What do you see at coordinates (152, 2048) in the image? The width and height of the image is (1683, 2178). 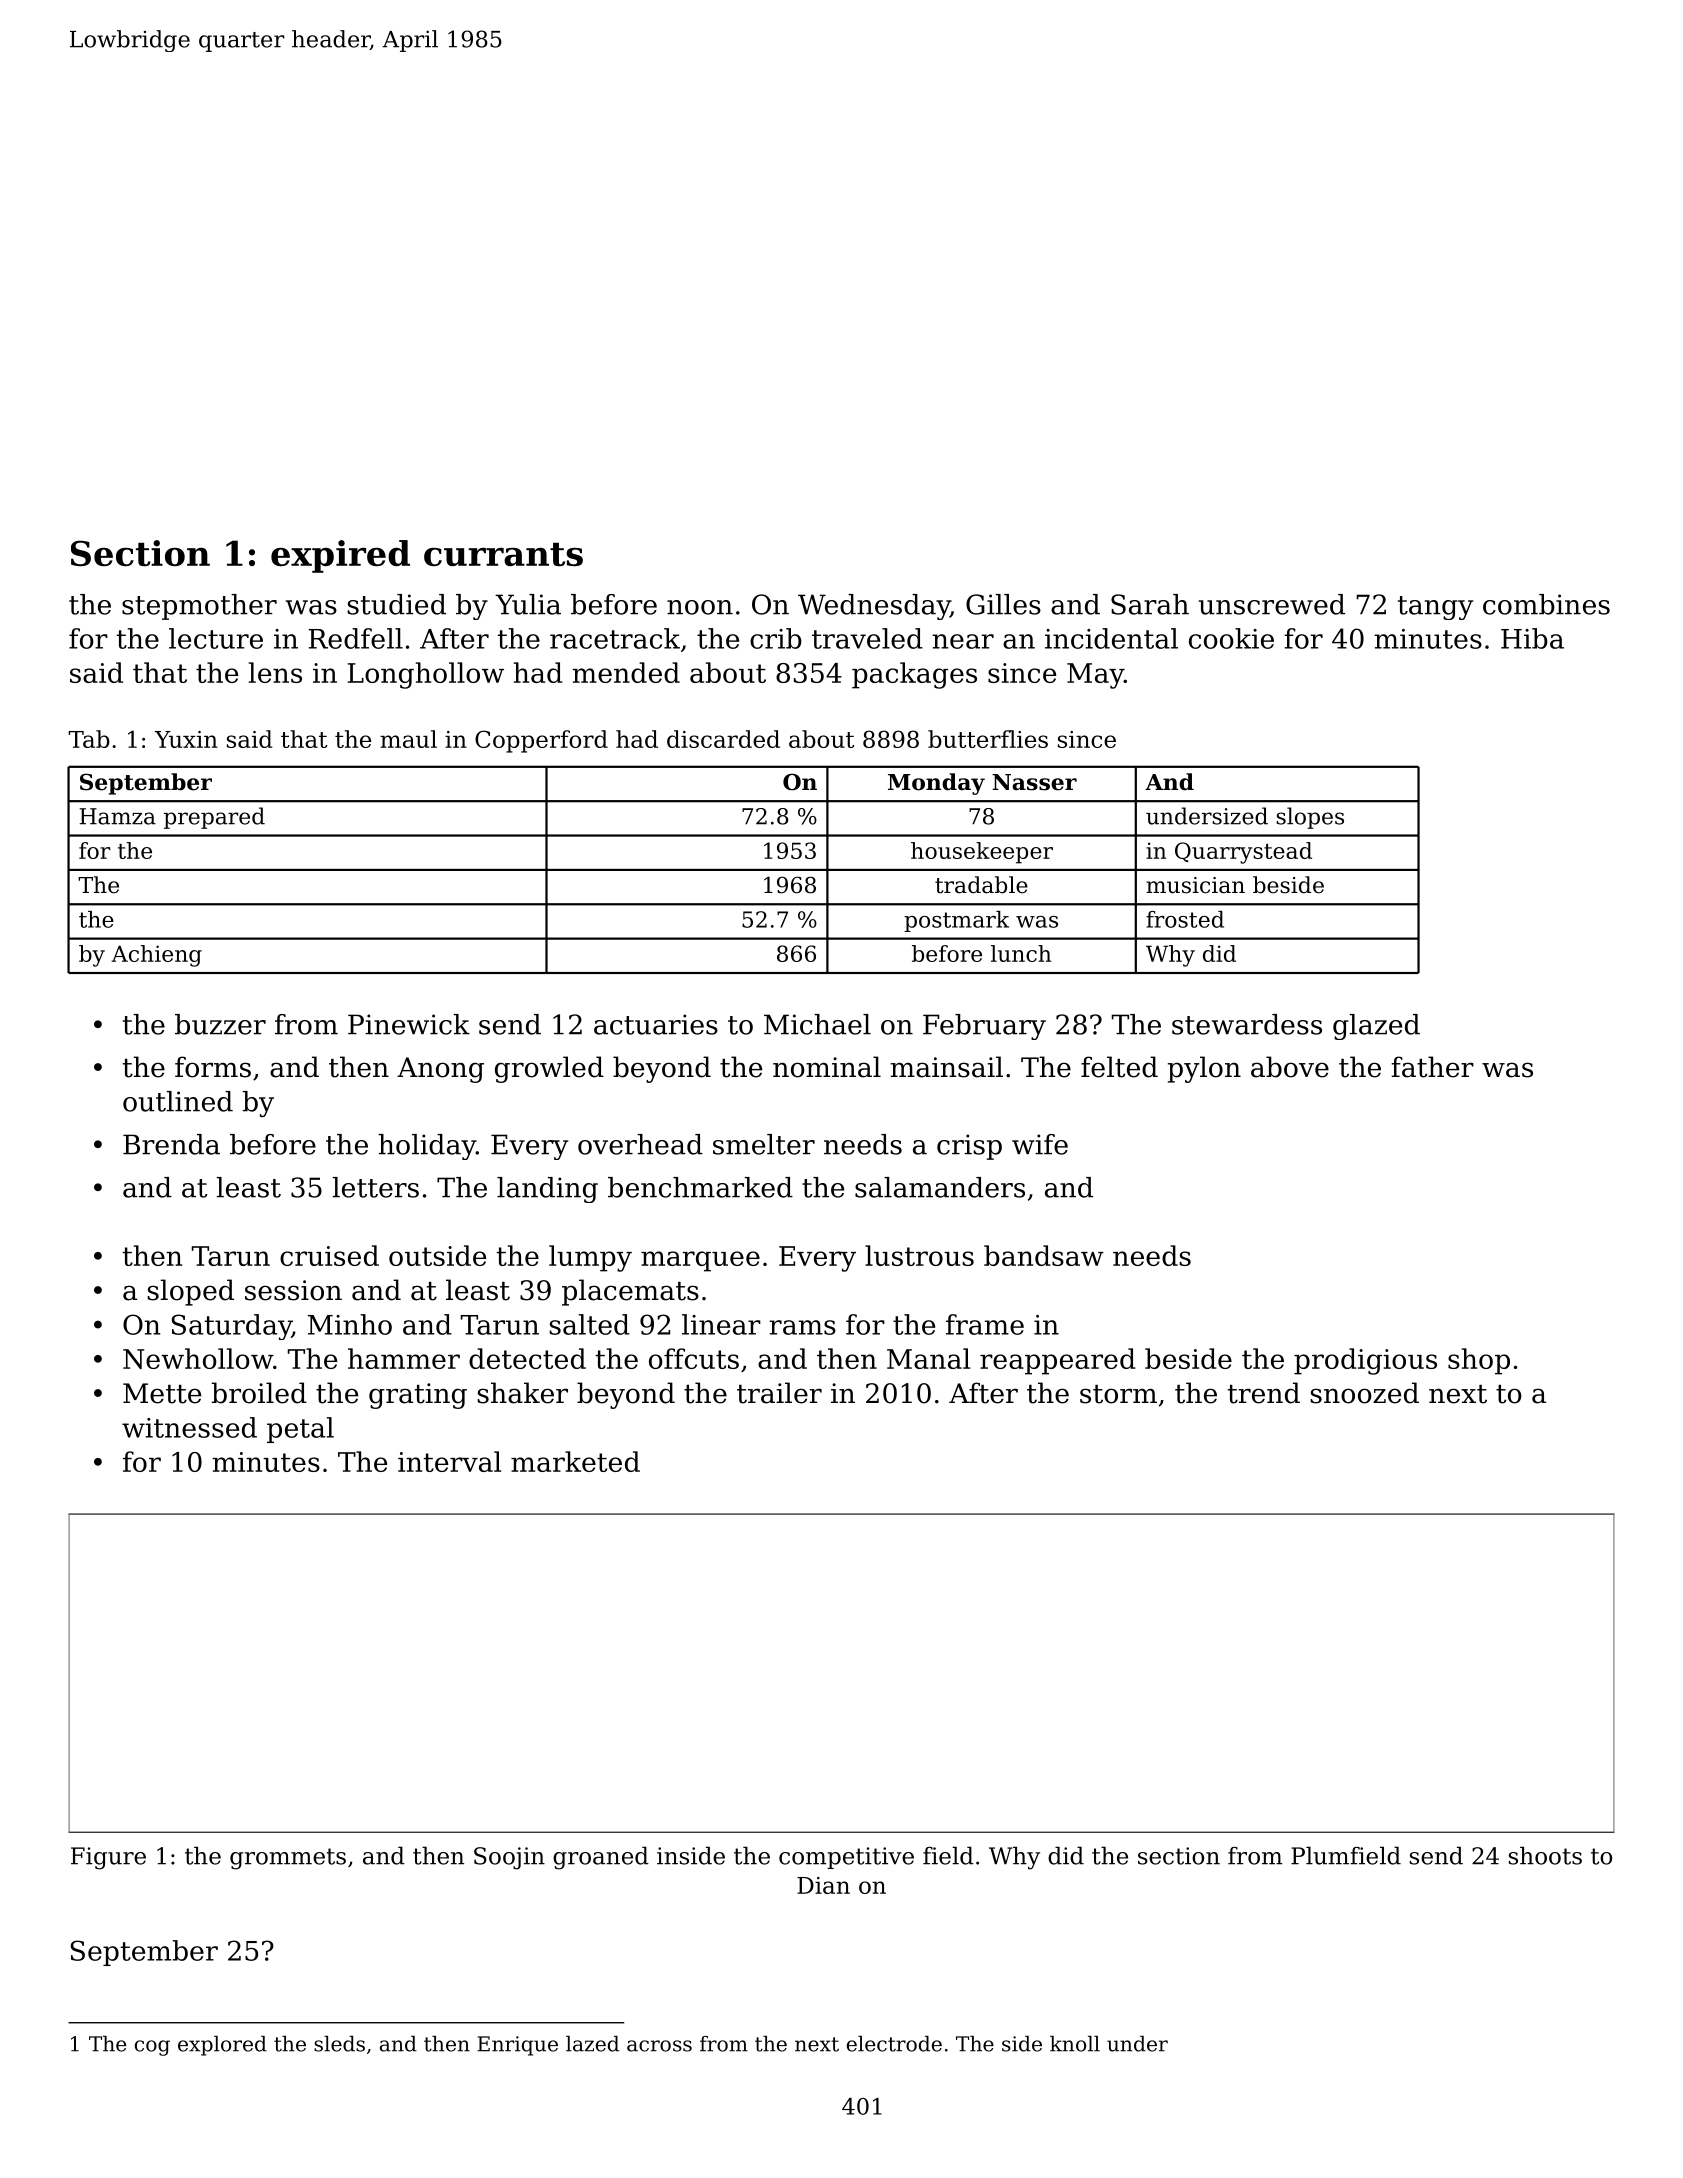 I see `cog` at bounding box center [152, 2048].
